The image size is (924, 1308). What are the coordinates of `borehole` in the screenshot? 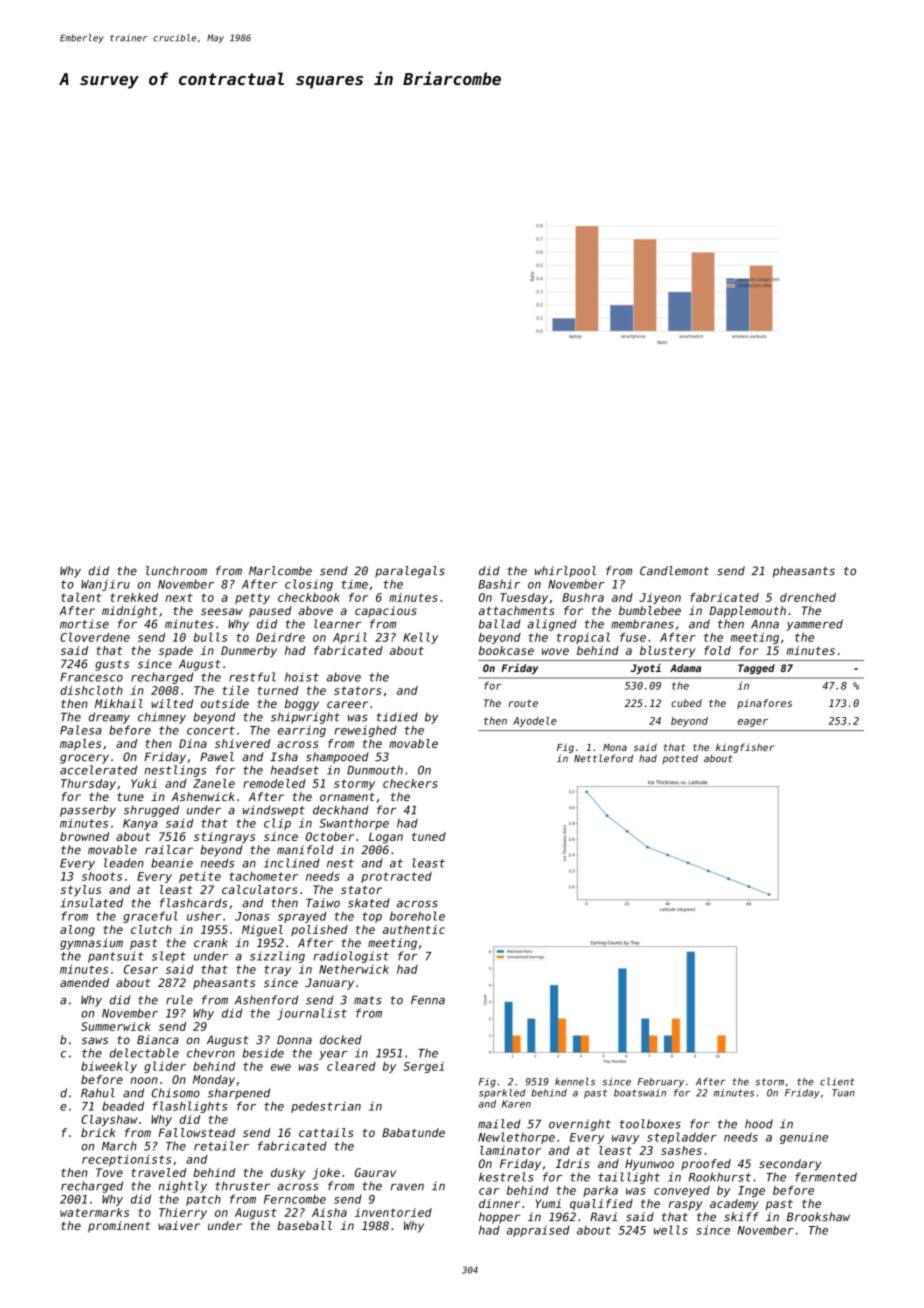 It's located at (417, 916).
